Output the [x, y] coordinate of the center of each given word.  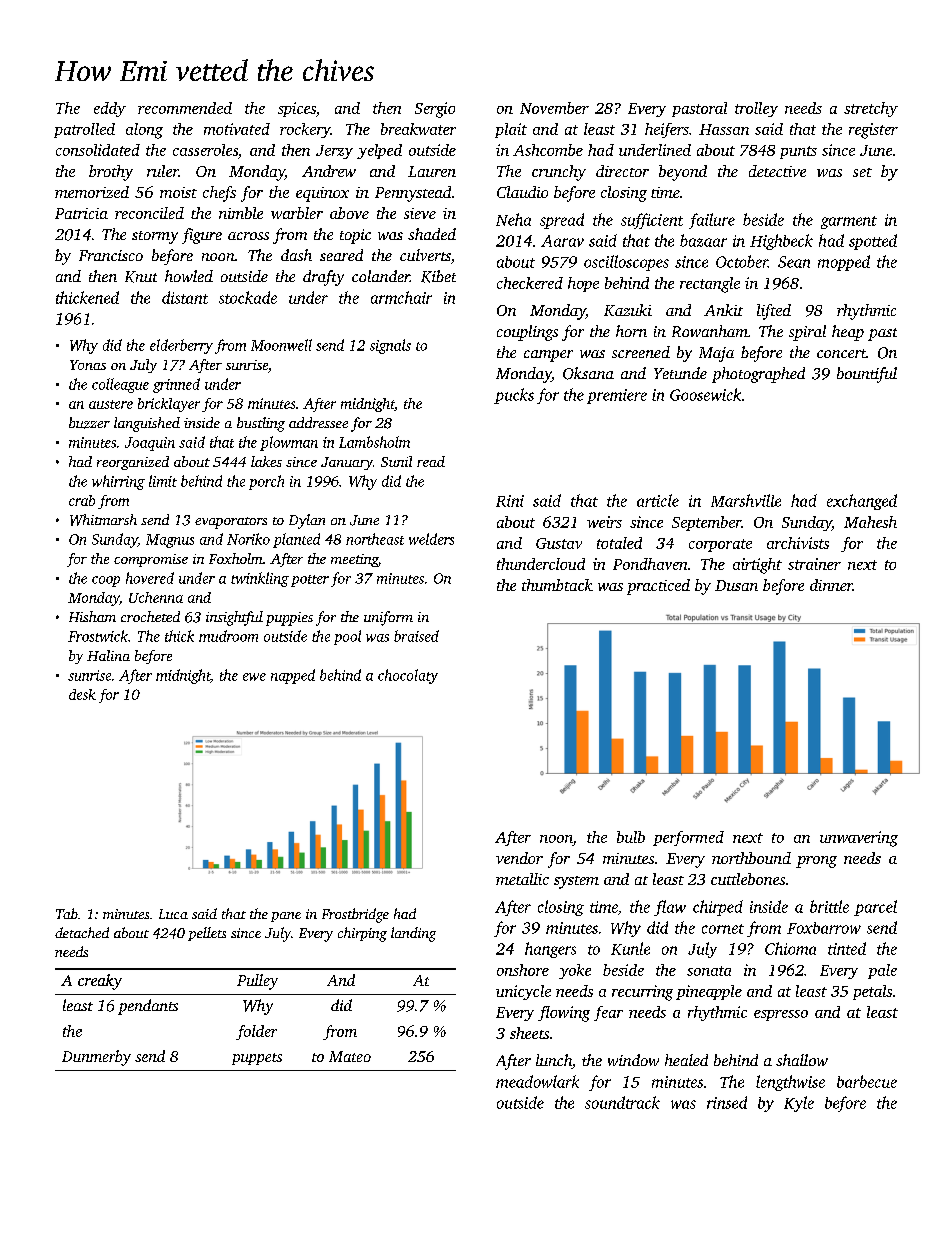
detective [777, 171]
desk [82, 694]
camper [548, 356]
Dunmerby [96, 1058]
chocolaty [408, 676]
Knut [141, 277]
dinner [831, 585]
